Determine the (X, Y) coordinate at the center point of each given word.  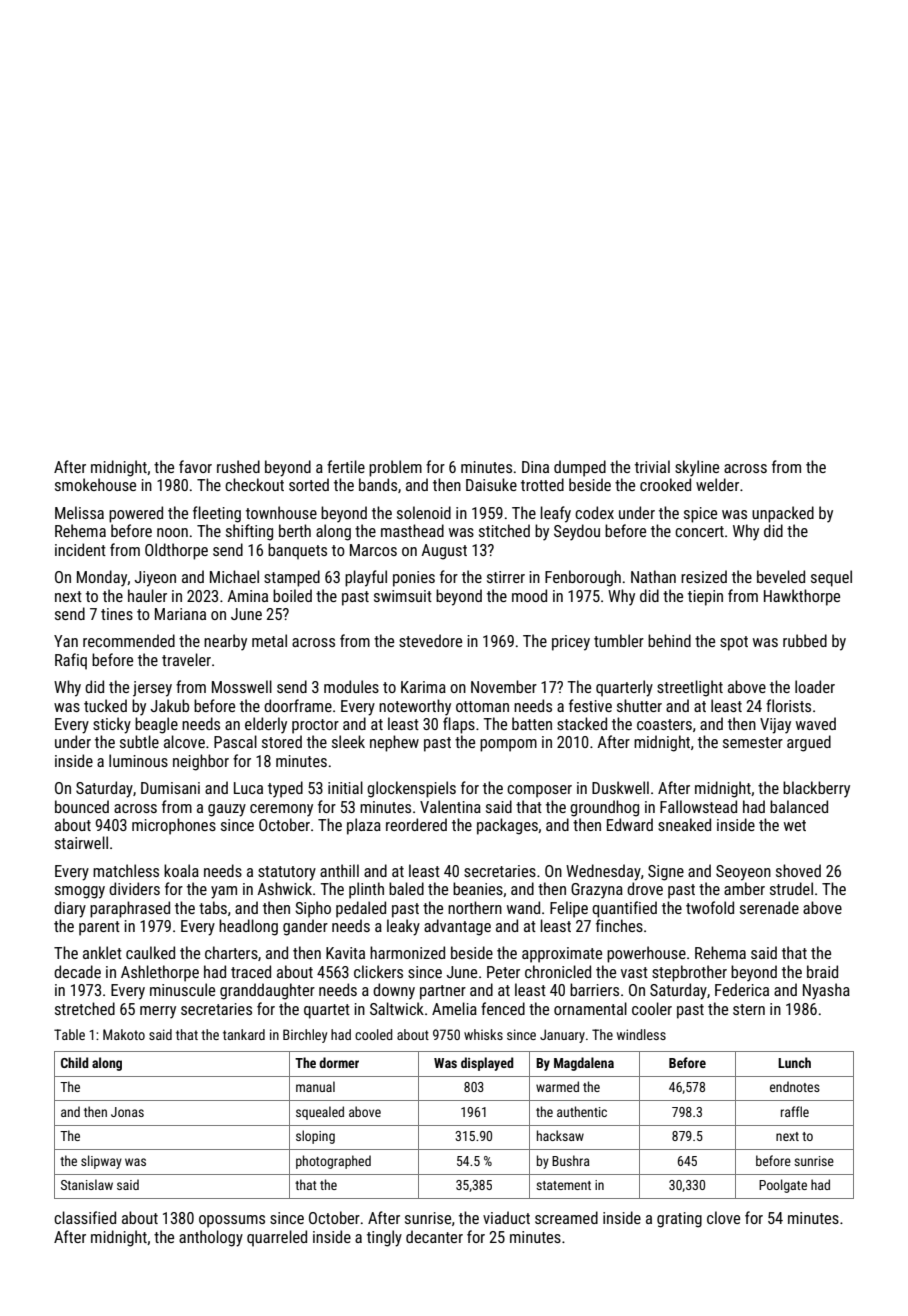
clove (723, 1217)
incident (80, 549)
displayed (487, 1064)
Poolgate (783, 1186)
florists (788, 705)
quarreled (277, 1238)
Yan (66, 641)
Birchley (305, 1036)
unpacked (783, 514)
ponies (414, 579)
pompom (508, 745)
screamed (566, 1217)
